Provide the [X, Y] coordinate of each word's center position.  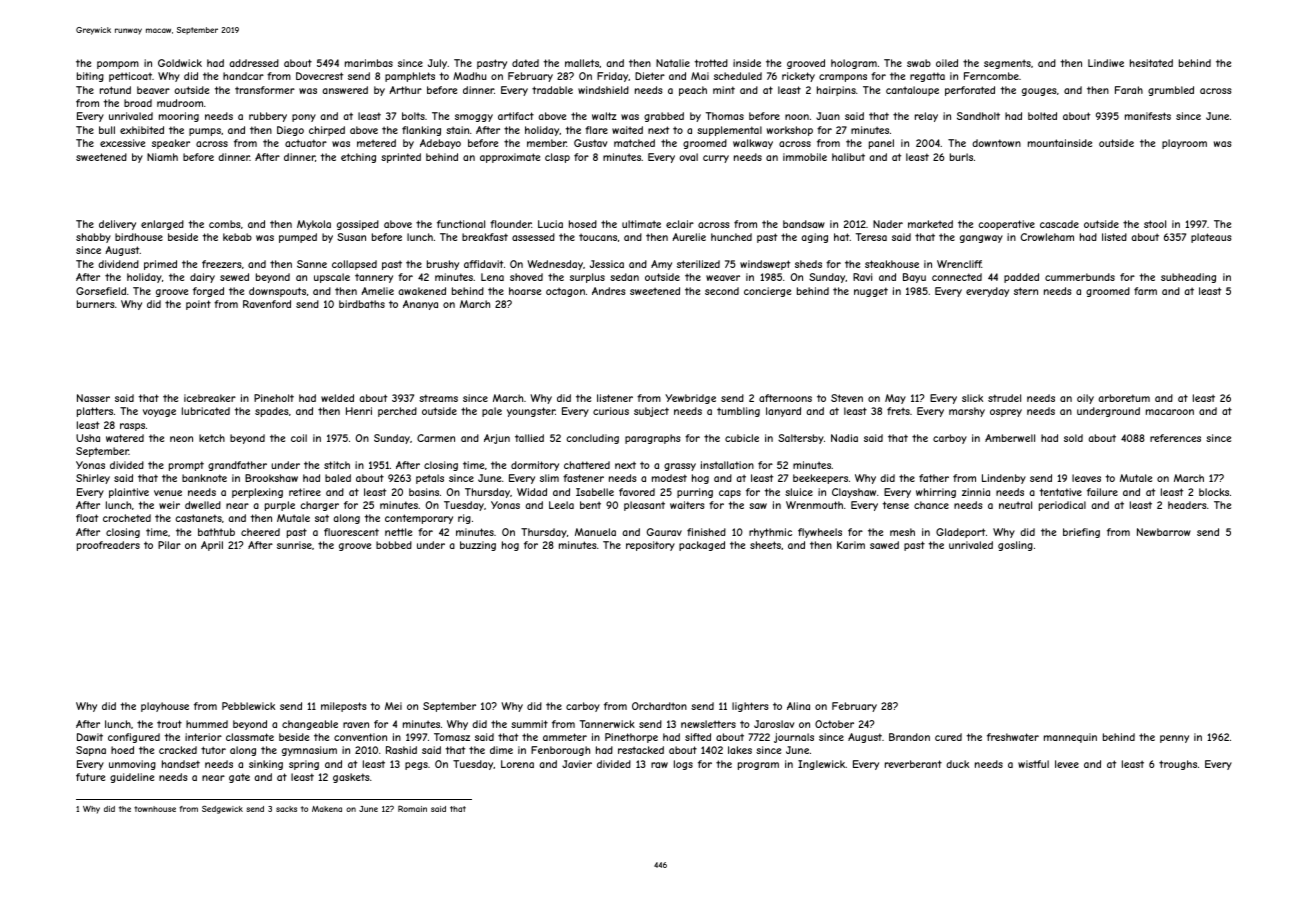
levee [1067, 764]
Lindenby [1004, 479]
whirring [936, 493]
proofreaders [108, 546]
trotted [711, 63]
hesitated [1151, 63]
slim [549, 478]
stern [1026, 291]
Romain [412, 808]
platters [95, 412]
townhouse [155, 809]
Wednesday [555, 265]
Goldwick [180, 63]
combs [225, 224]
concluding [592, 439]
